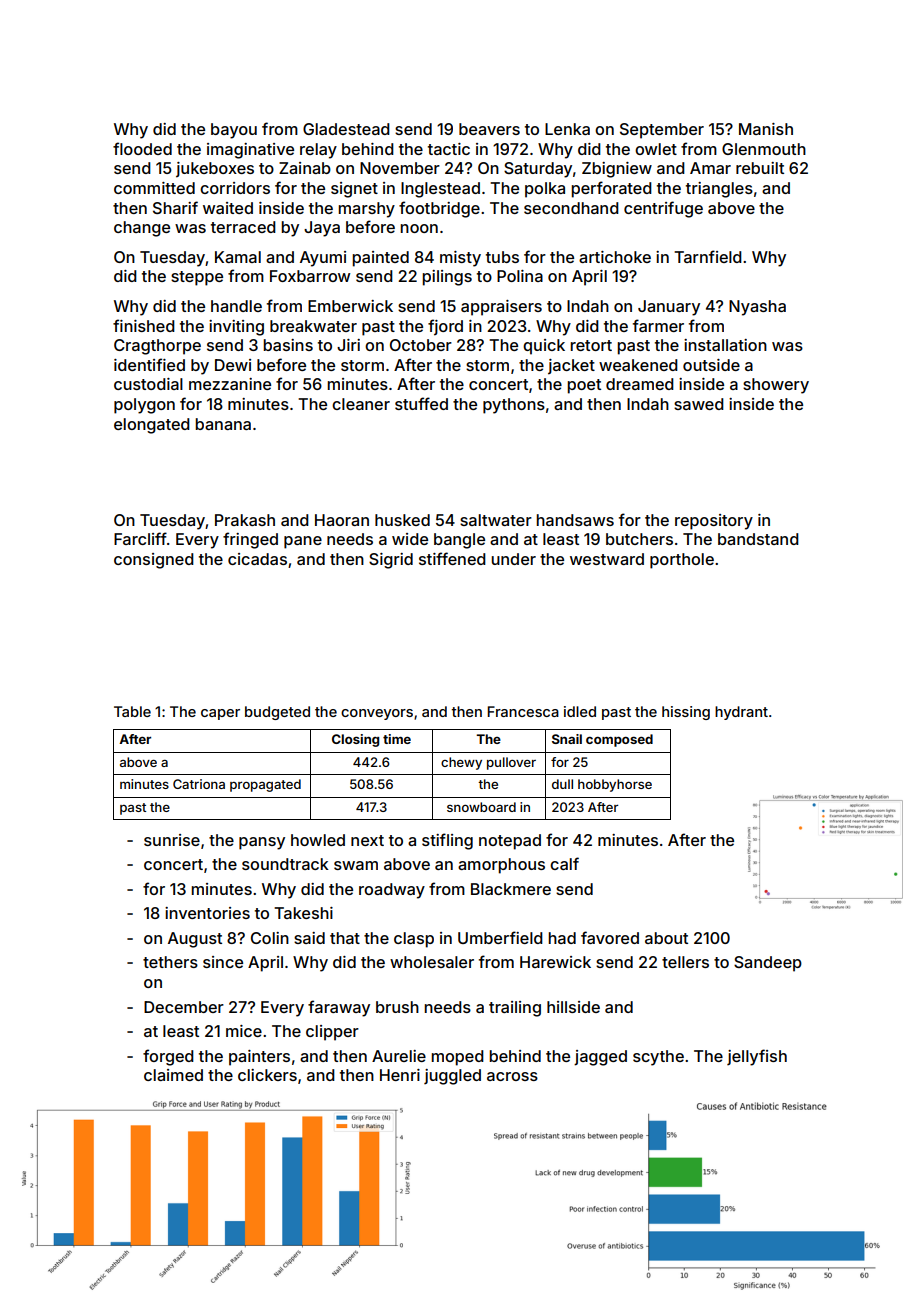  I want to click on since, so click(223, 962).
